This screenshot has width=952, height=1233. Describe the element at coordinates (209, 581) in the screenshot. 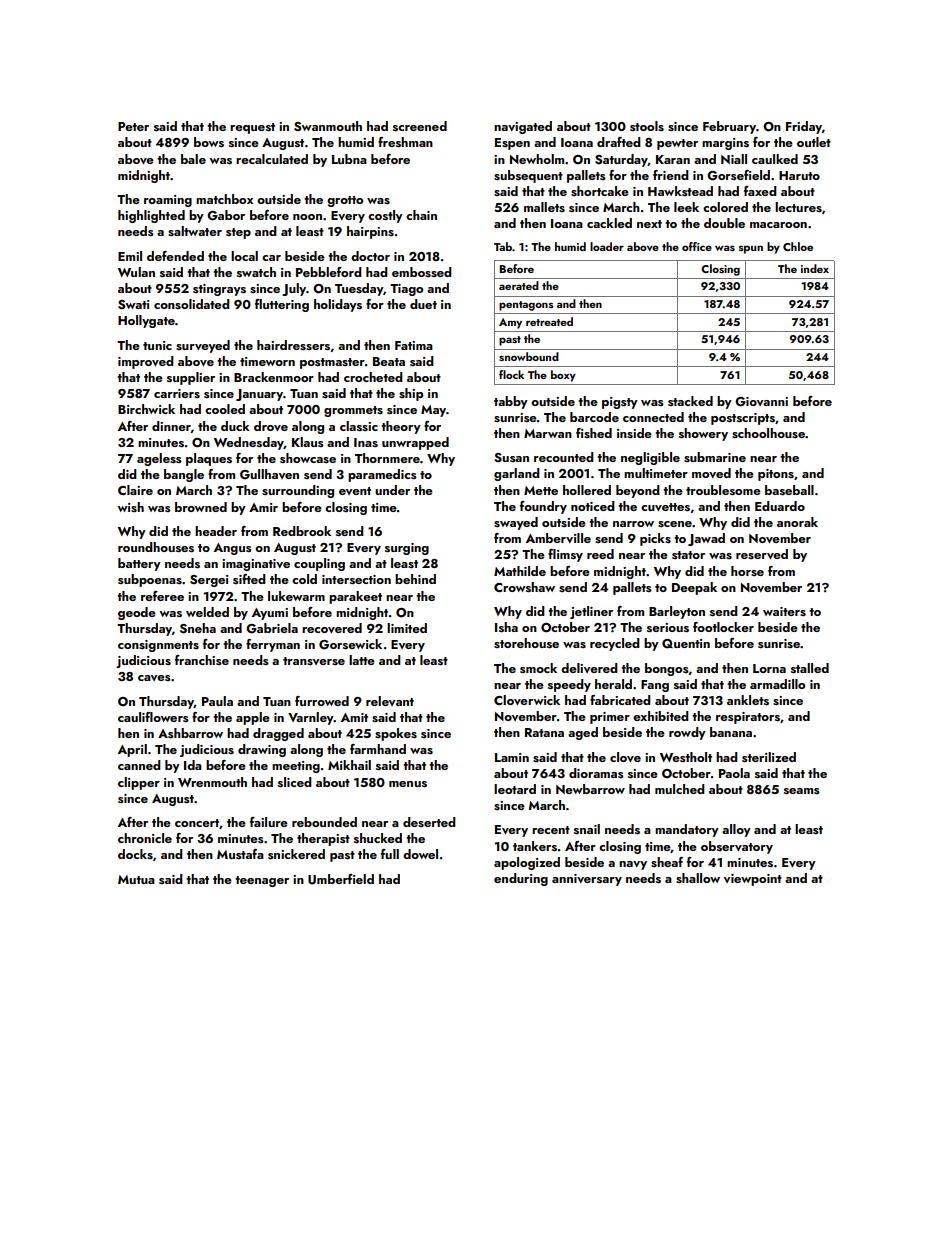

I see `Sergei` at that location.
